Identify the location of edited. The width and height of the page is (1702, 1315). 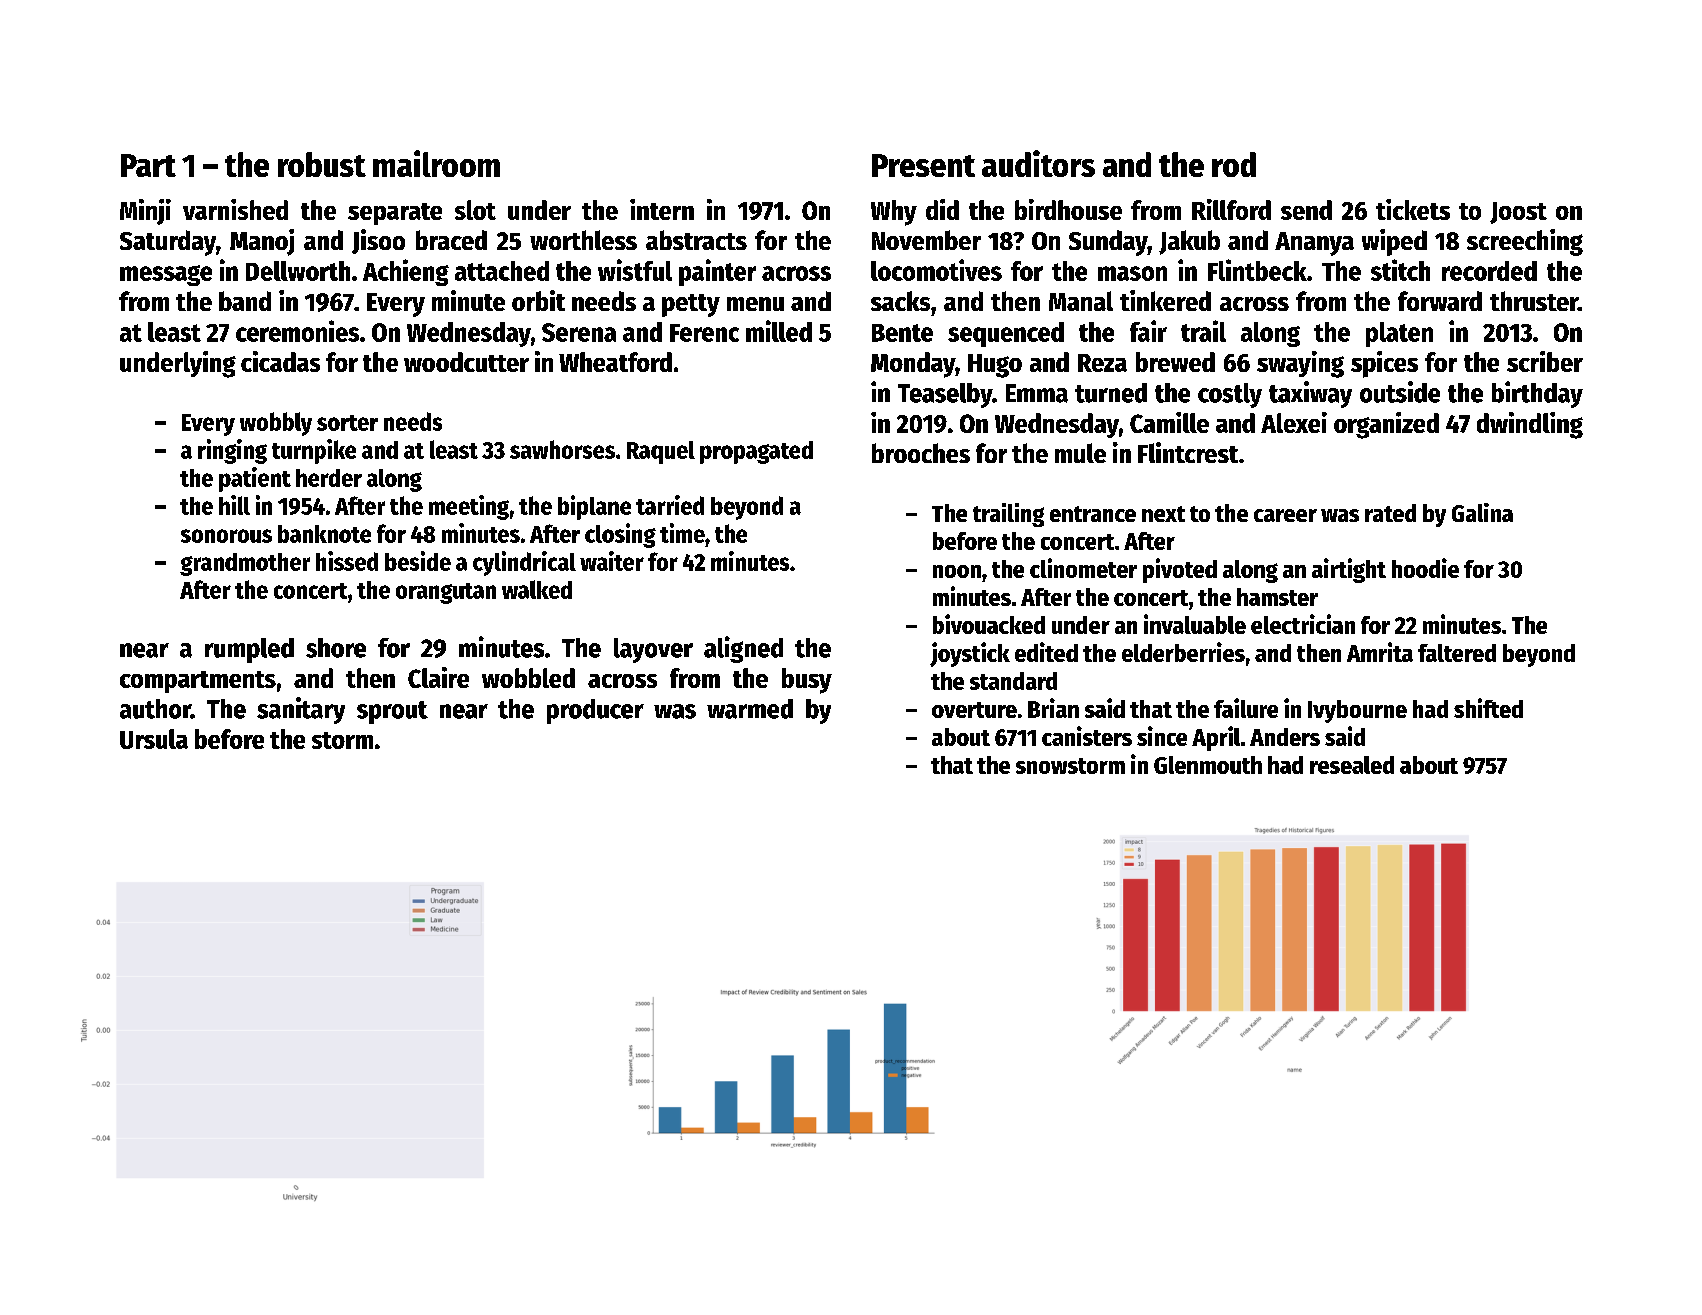
(1046, 652).
